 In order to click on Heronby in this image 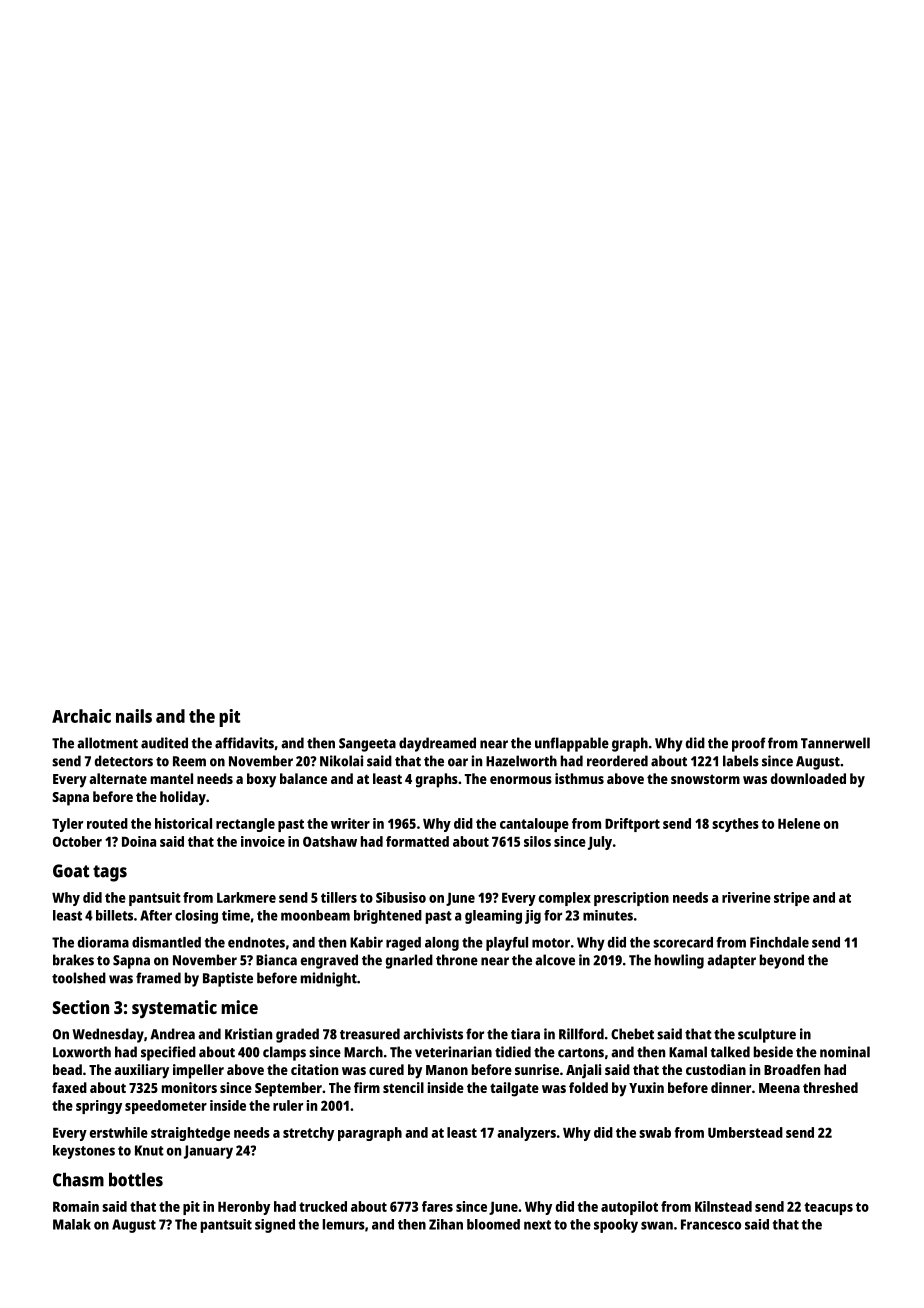, I will do `click(244, 1208)`.
